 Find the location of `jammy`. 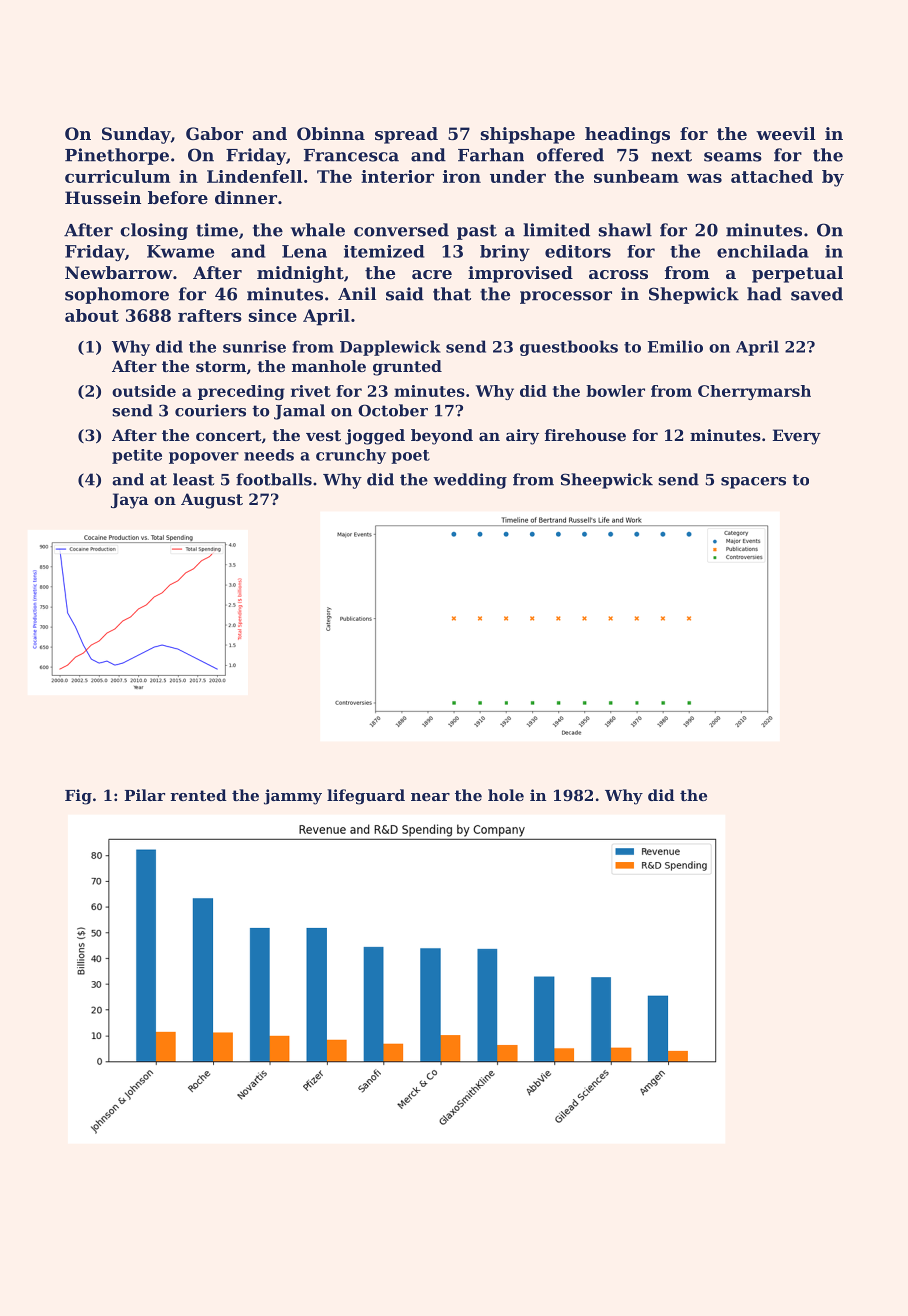

jammy is located at coordinates (293, 797).
